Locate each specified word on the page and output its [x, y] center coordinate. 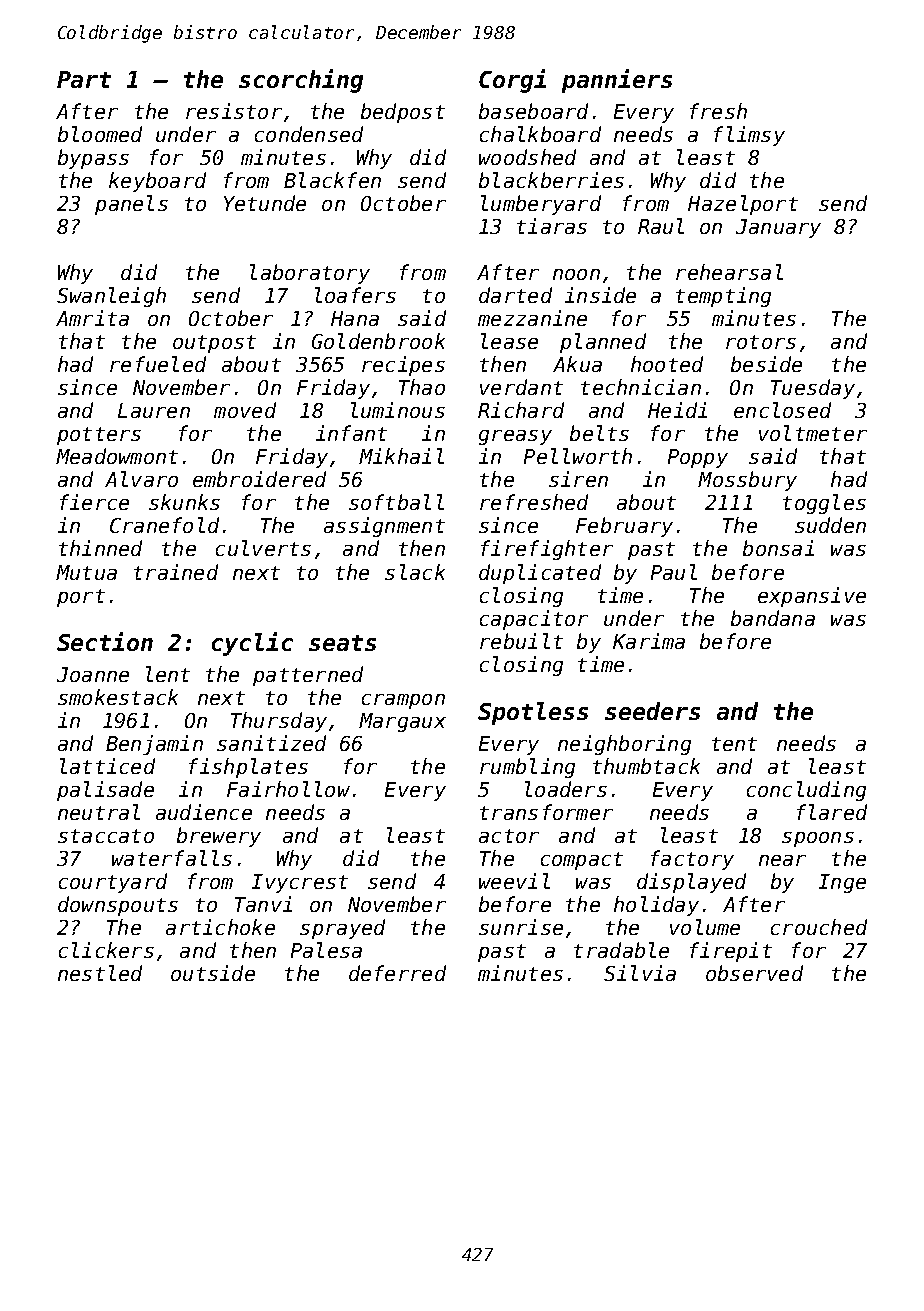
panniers [617, 81]
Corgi [512, 81]
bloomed [100, 134]
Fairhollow [288, 789]
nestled [100, 973]
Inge [842, 883]
